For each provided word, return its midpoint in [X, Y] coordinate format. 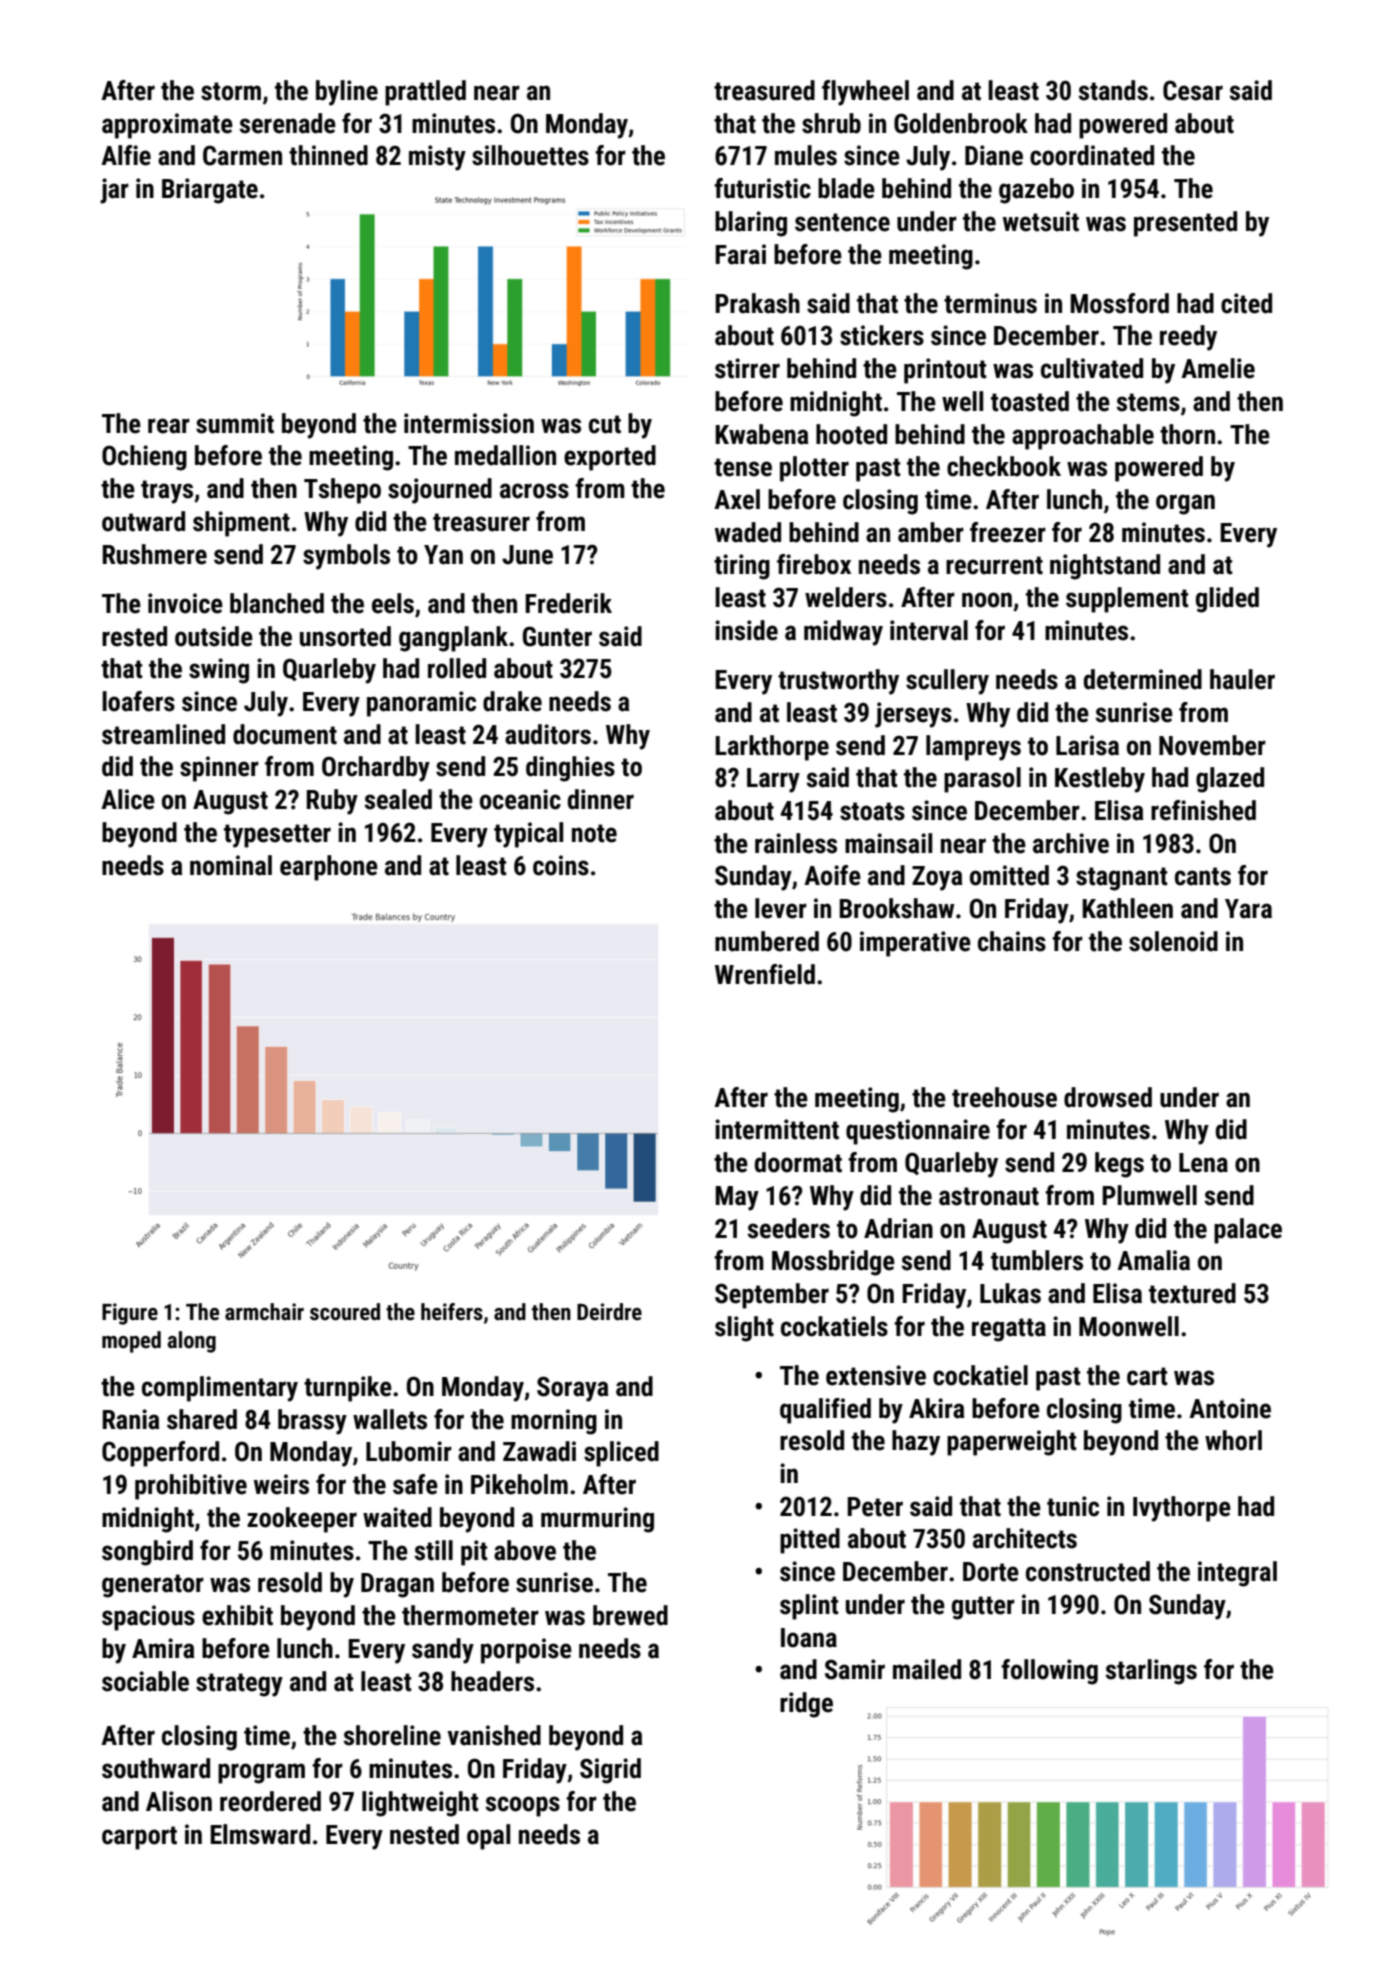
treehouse [1004, 1097]
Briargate [210, 191]
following [1049, 1672]
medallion [505, 455]
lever [781, 908]
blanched [277, 603]
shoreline [392, 1735]
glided [1227, 600]
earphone [329, 868]
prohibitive [191, 1487]
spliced [621, 1454]
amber [931, 532]
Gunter [557, 636]
